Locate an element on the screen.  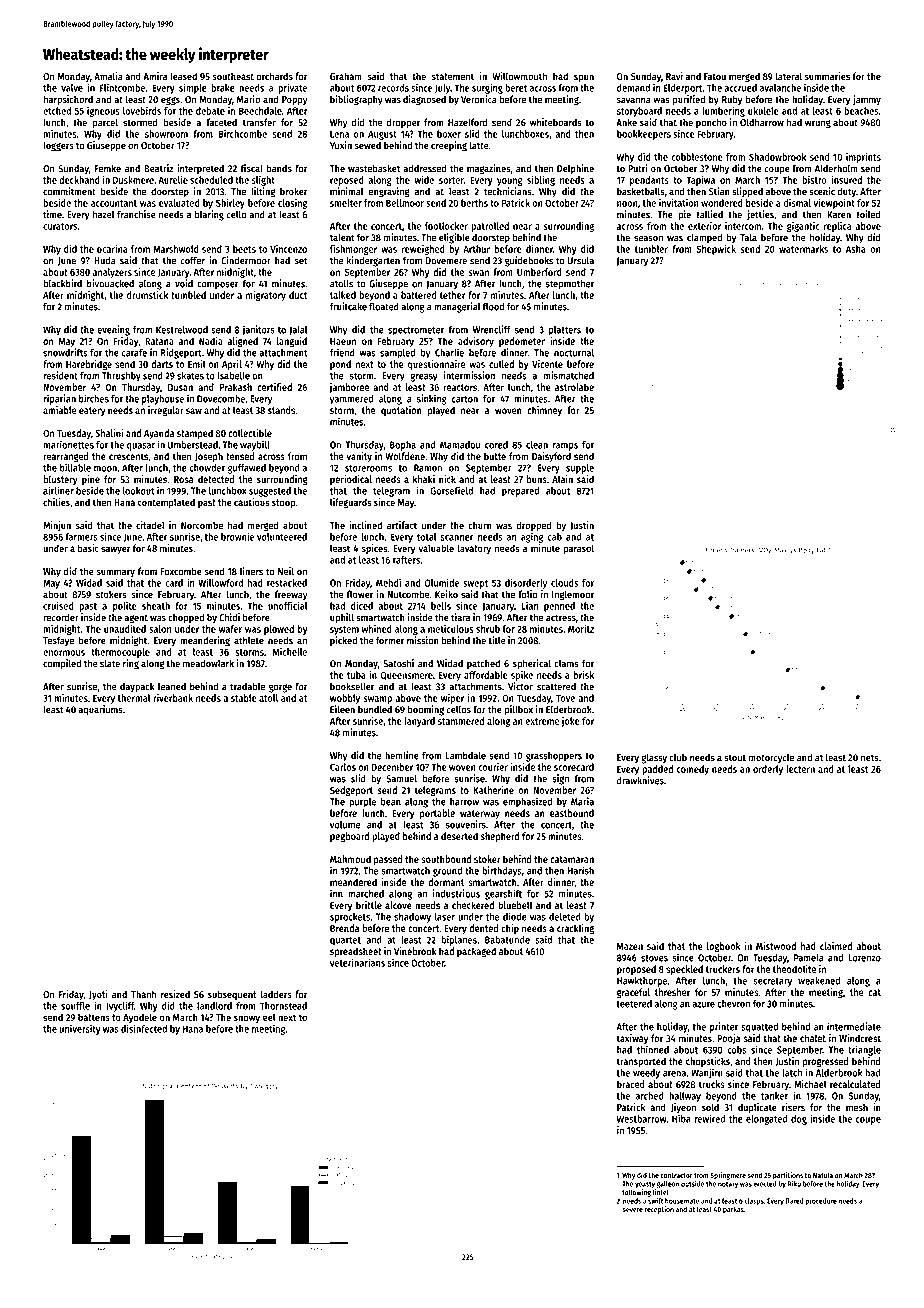
blustery is located at coordinates (60, 480).
